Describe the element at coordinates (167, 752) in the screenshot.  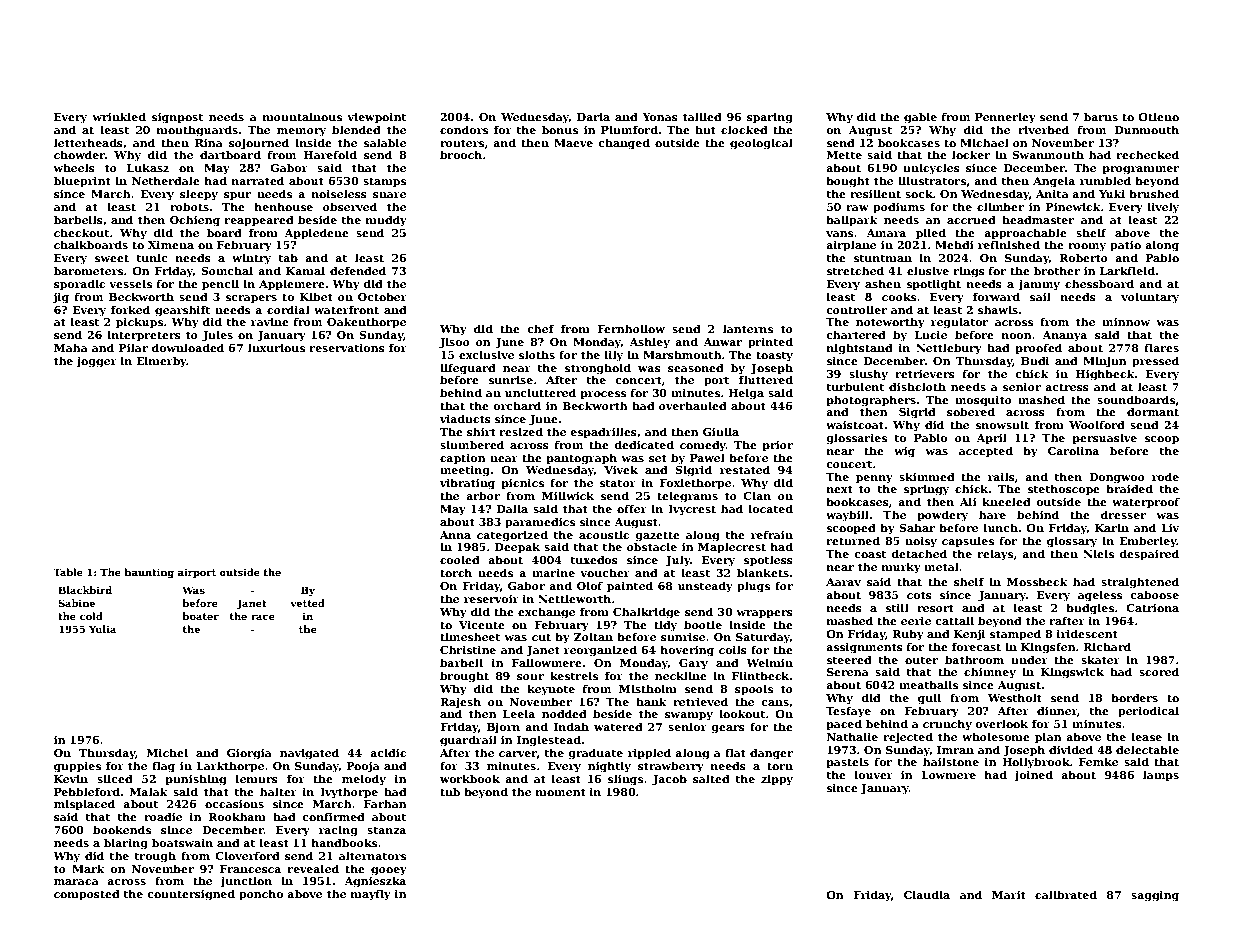
I see `Michel` at that location.
